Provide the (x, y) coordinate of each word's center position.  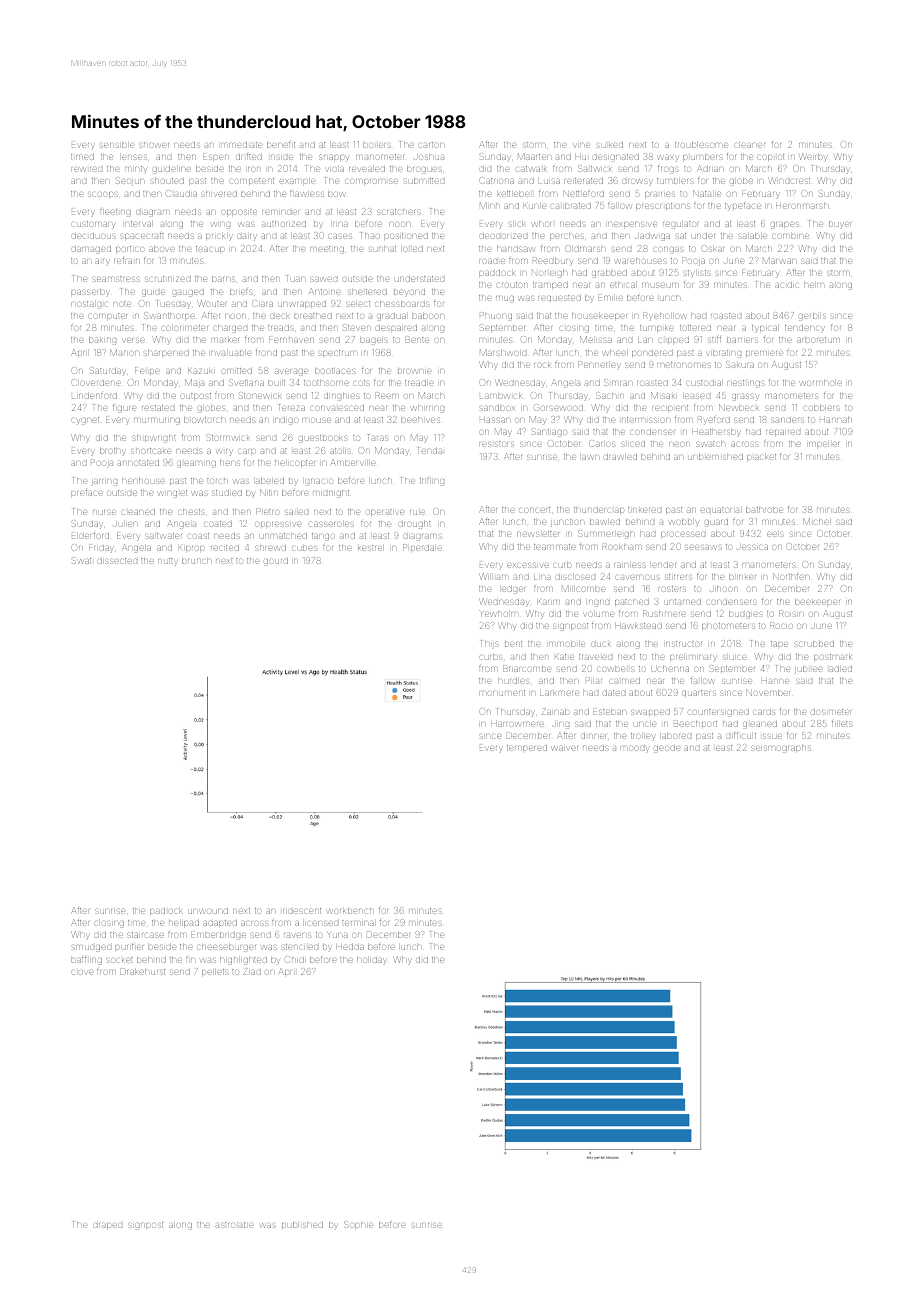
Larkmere (559, 693)
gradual (391, 317)
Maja (194, 383)
